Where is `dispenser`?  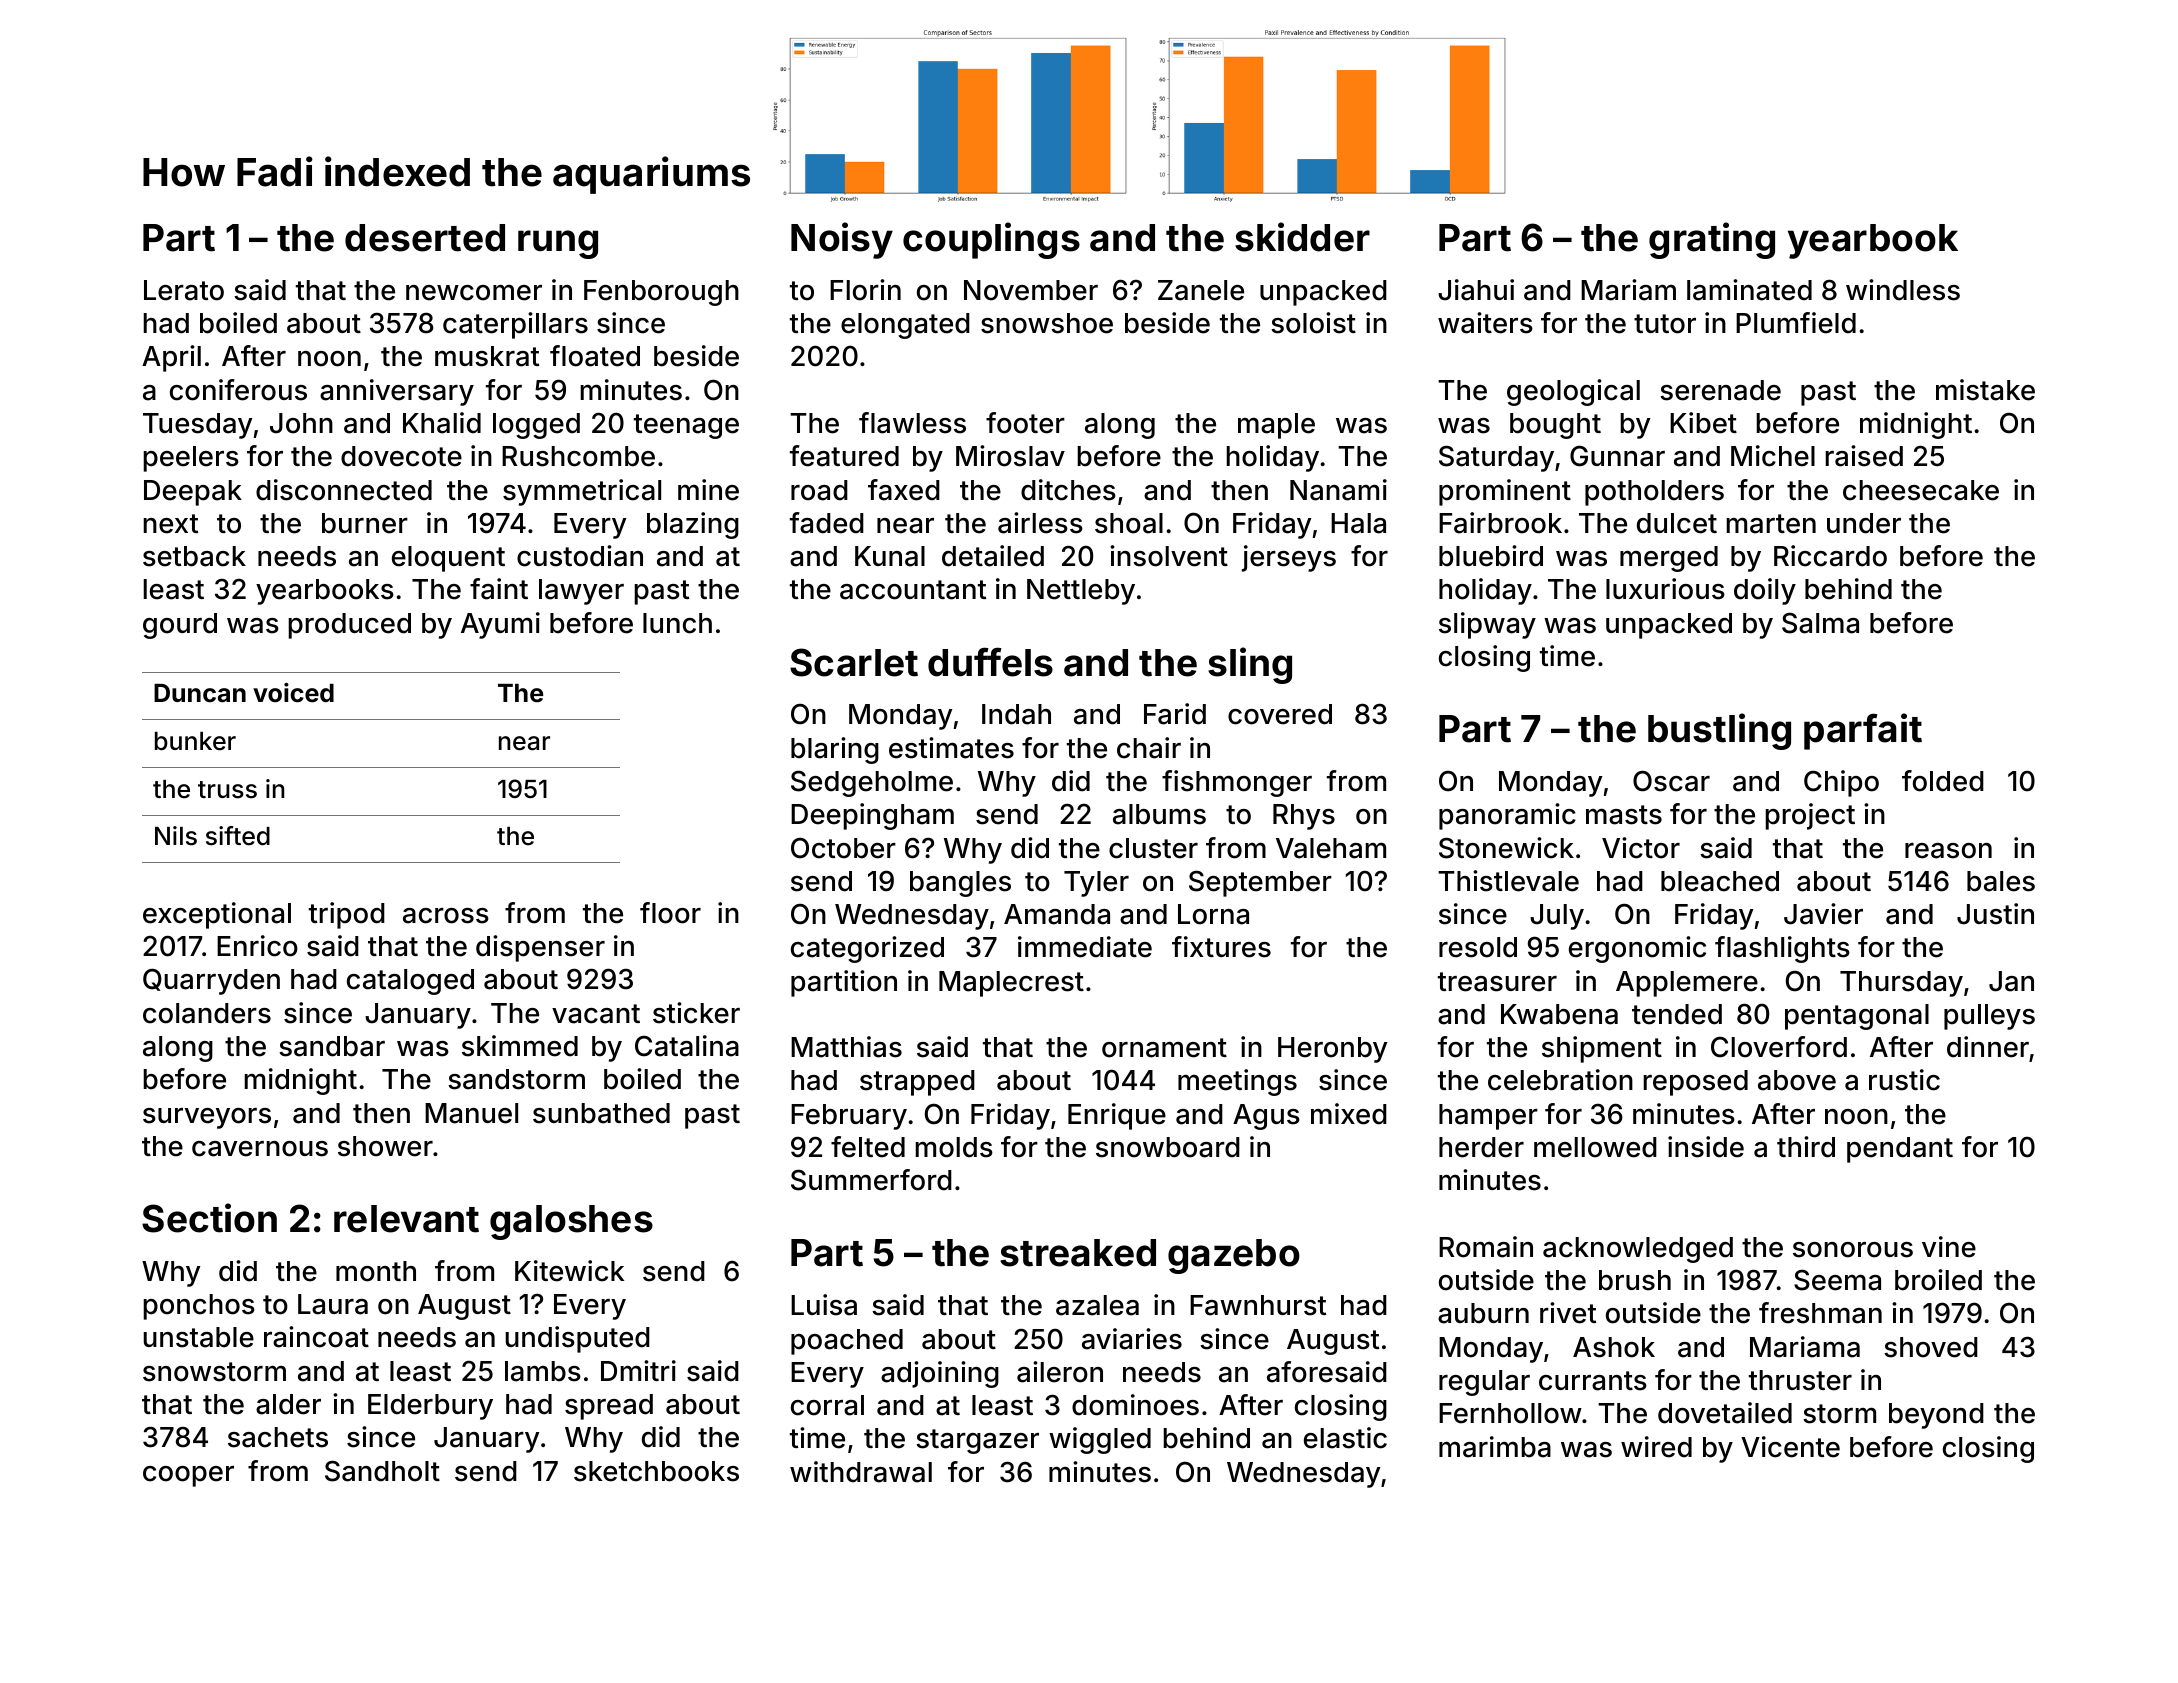 dispenser is located at coordinates (540, 948).
